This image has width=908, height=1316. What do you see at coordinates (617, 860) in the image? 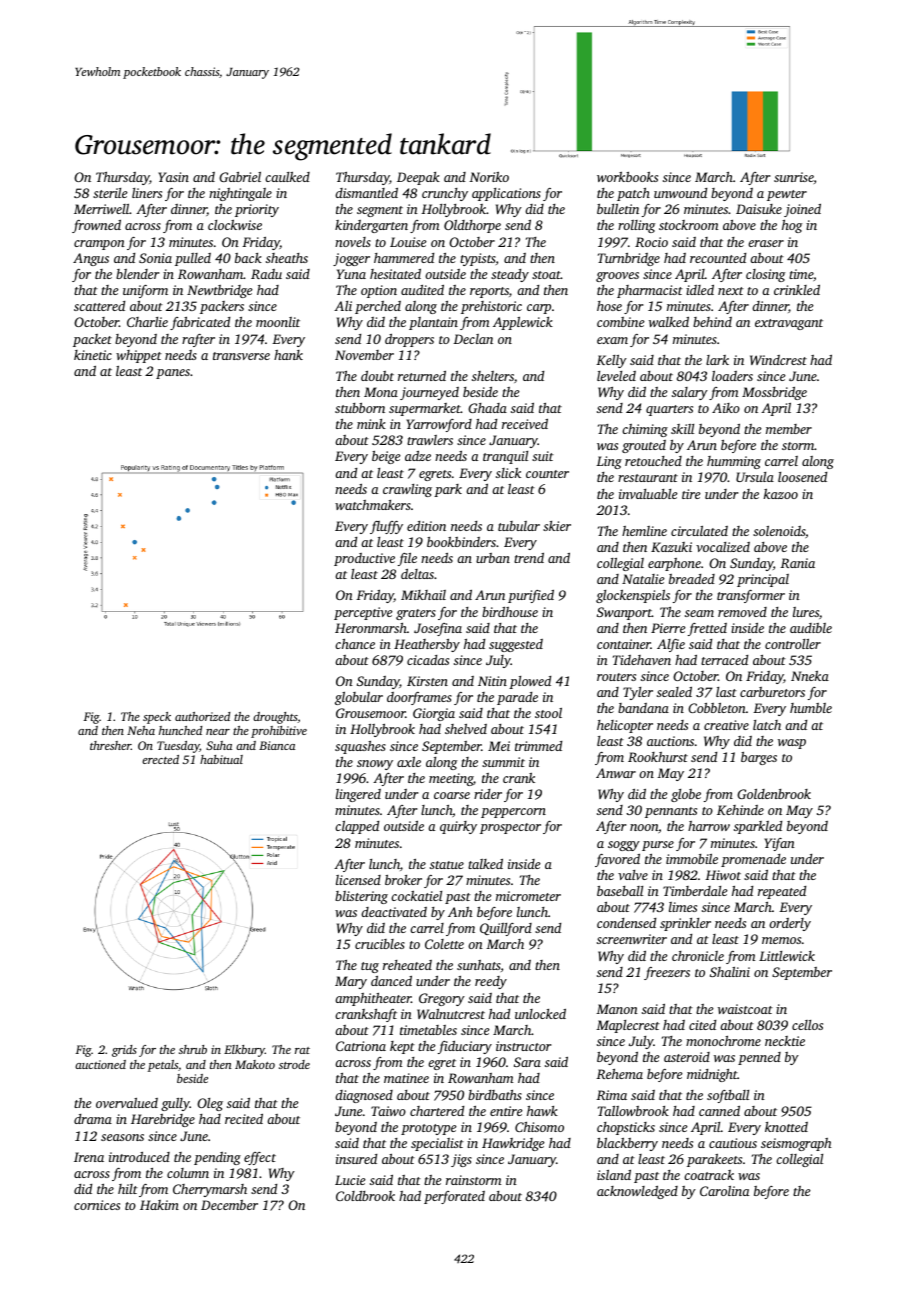
I see `favored` at bounding box center [617, 860].
